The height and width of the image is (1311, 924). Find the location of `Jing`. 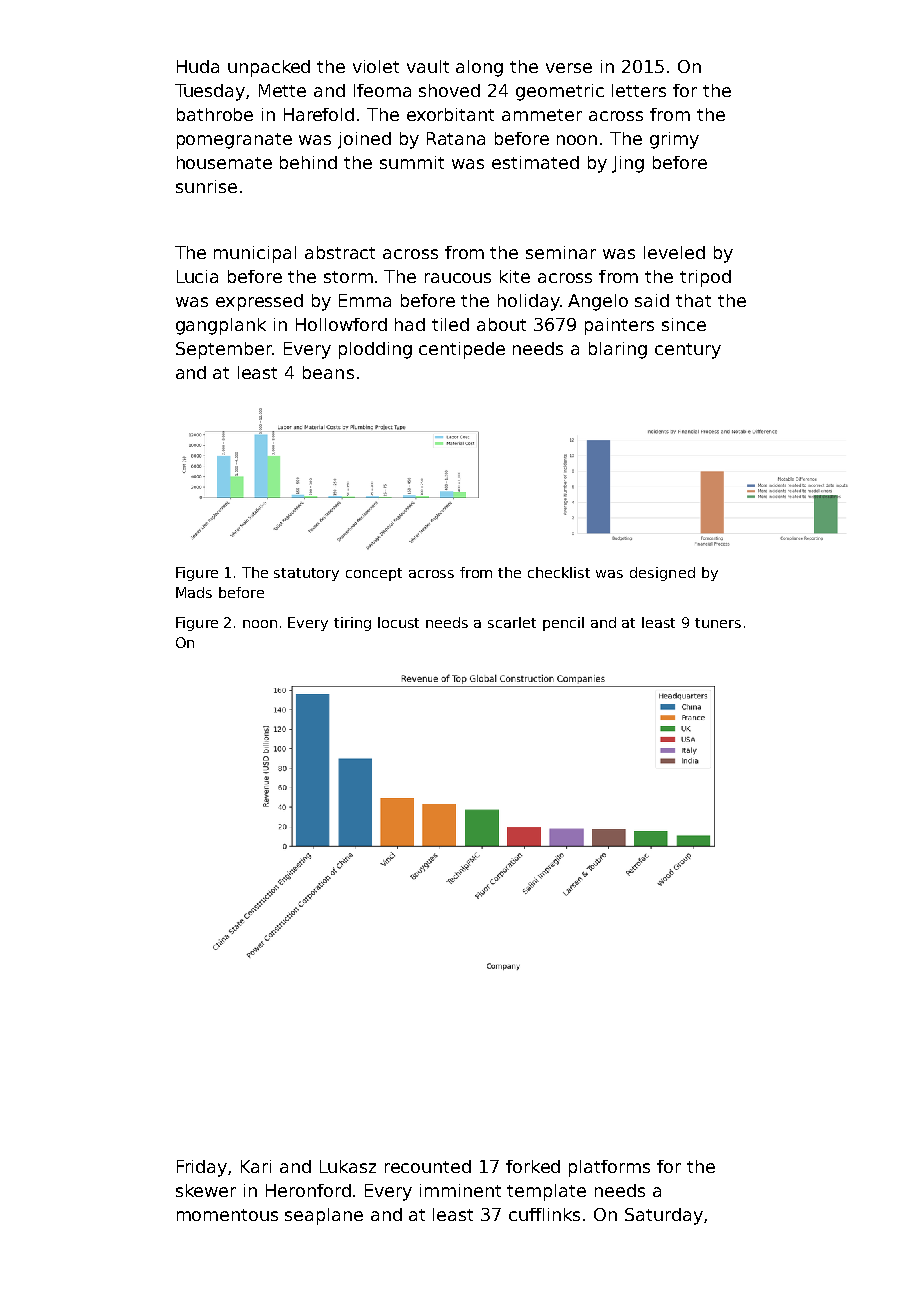

Jing is located at coordinates (628, 164).
